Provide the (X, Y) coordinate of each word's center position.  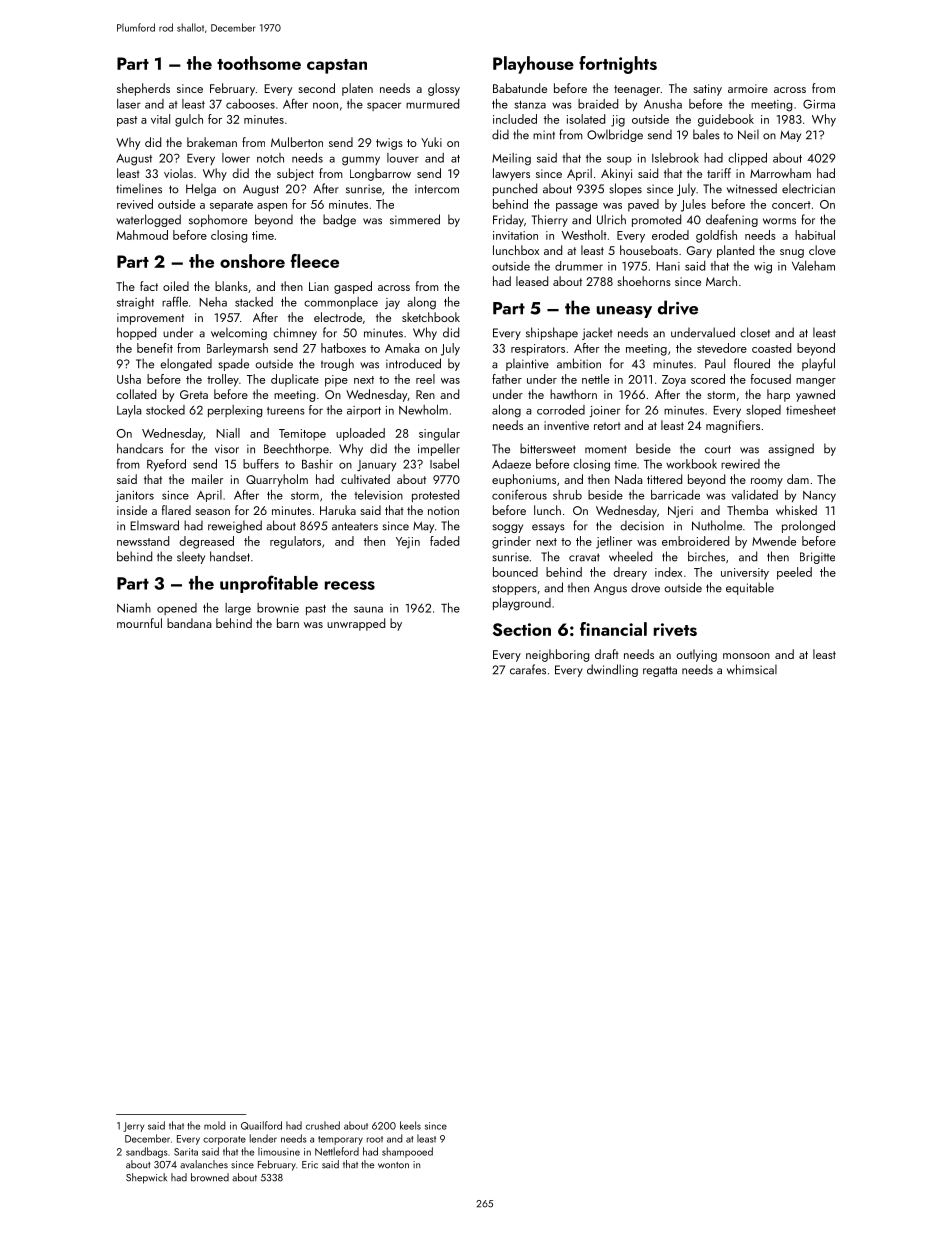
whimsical (752, 669)
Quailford (261, 1125)
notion (443, 510)
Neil (748, 134)
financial (613, 629)
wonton (393, 1165)
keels (410, 1125)
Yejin (408, 543)
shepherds (143, 89)
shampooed (407, 1152)
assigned (791, 449)
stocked (165, 410)
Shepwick (146, 1178)
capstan (337, 66)
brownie (278, 608)
